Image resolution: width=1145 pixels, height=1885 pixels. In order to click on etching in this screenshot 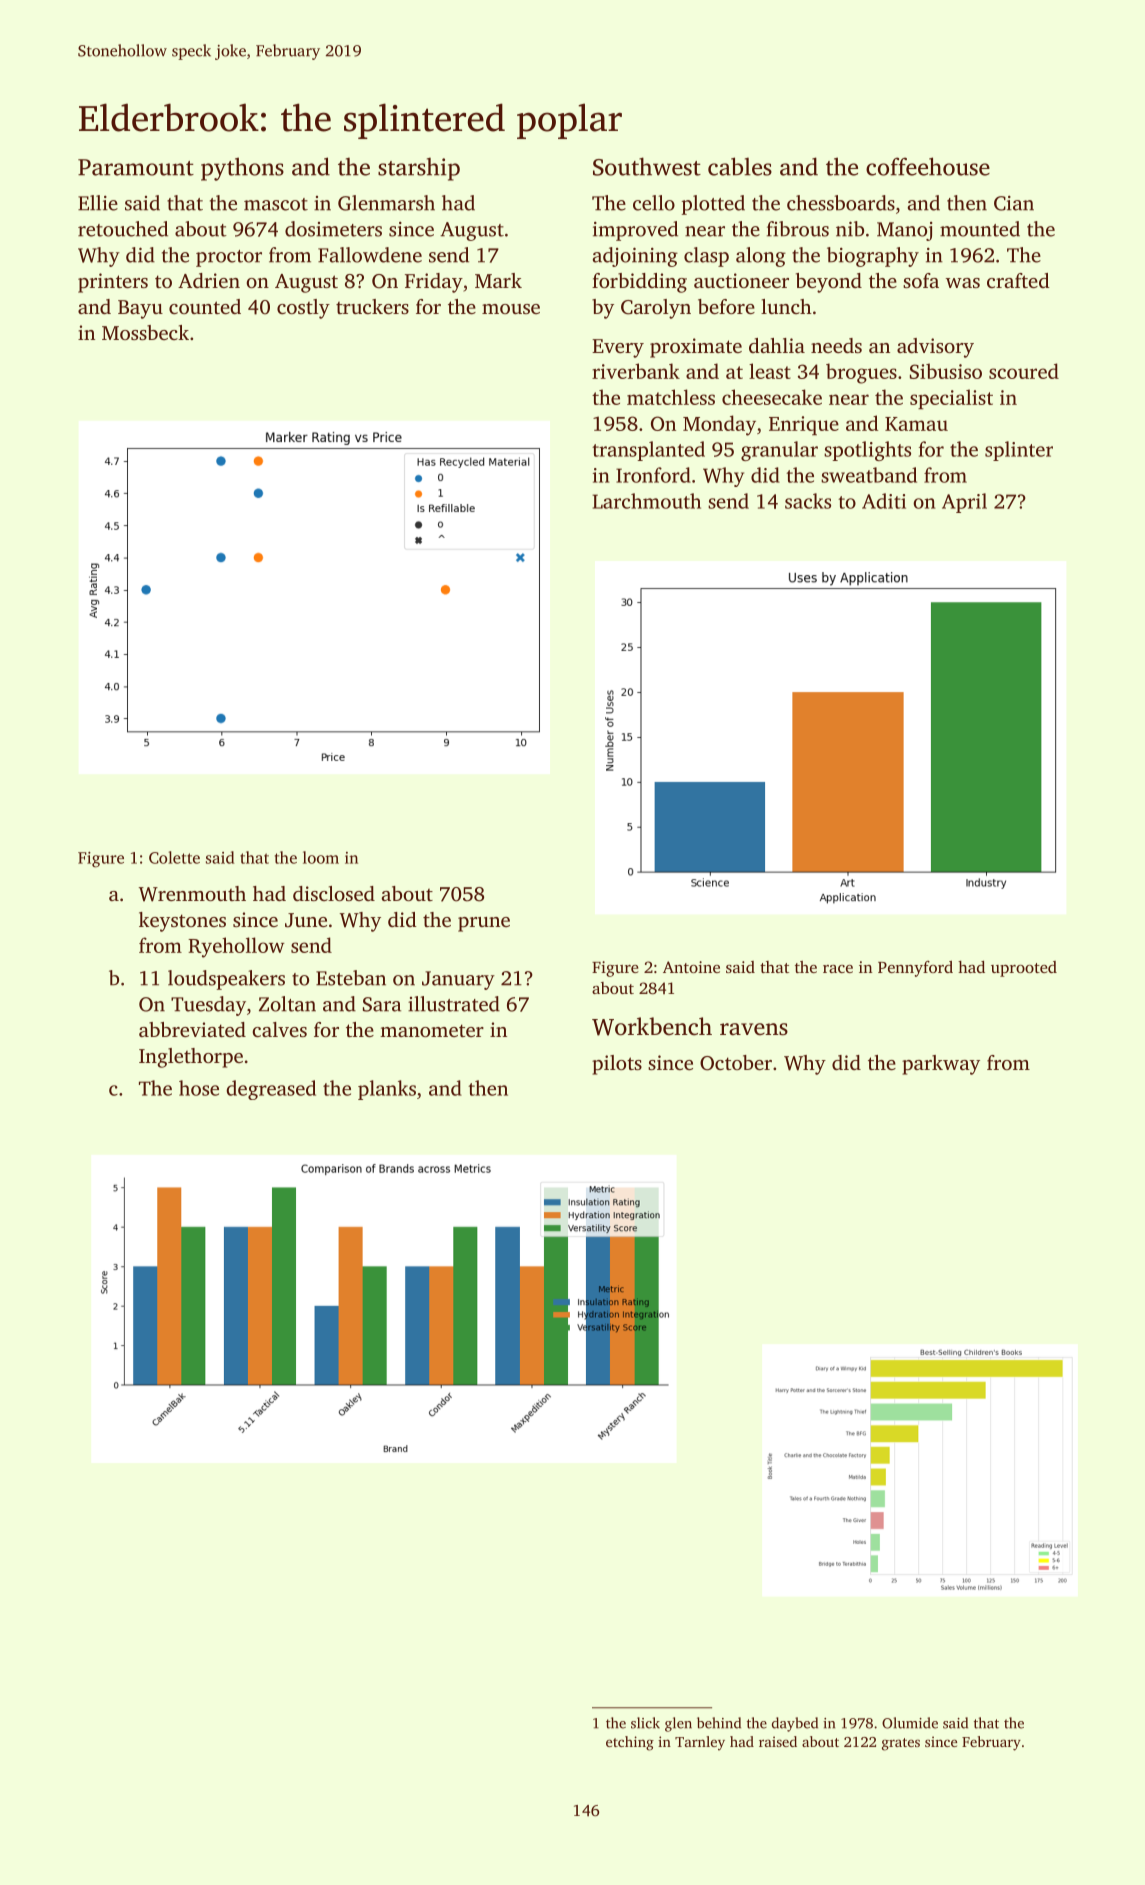, I will do `click(630, 1743)`.
